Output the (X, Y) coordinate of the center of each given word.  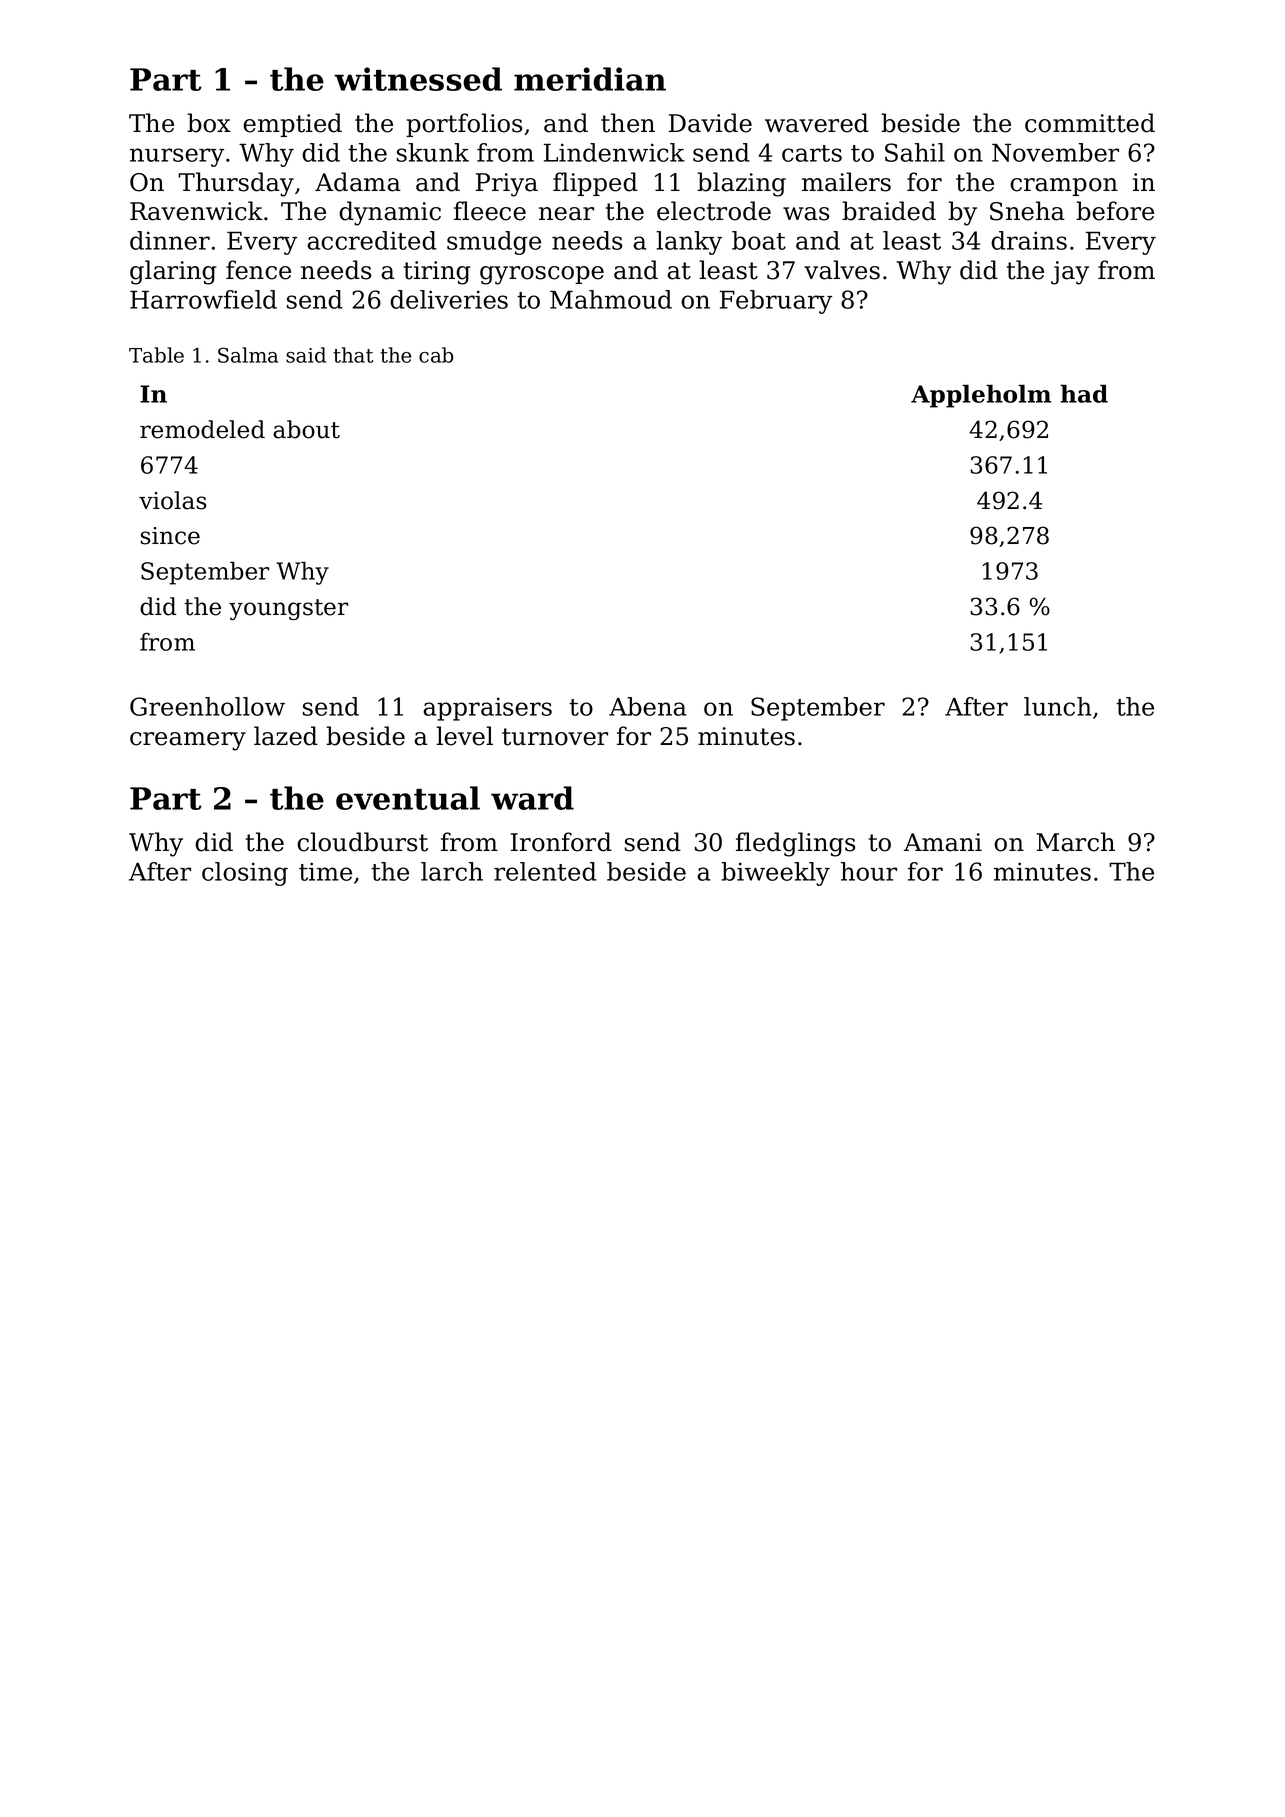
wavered (817, 123)
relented (545, 871)
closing (245, 874)
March (1076, 842)
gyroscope (542, 275)
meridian (590, 79)
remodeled (202, 429)
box (209, 123)
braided (889, 211)
